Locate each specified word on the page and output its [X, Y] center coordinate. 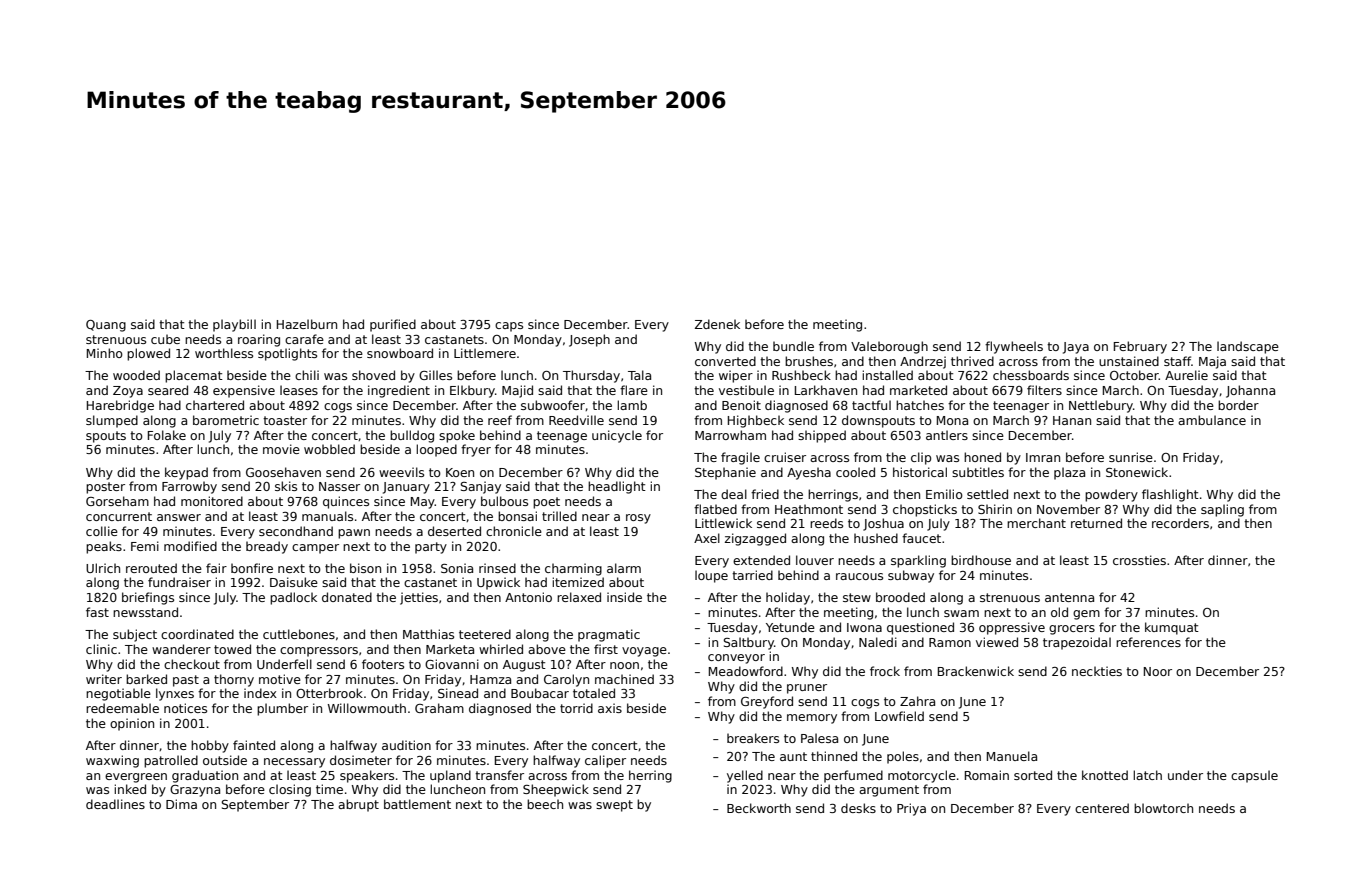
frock [885, 671]
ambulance [1212, 420]
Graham [439, 708]
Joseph [589, 340]
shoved [373, 375]
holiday [788, 598]
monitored [212, 501]
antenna [1069, 597]
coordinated [197, 634]
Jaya [1076, 348]
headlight [617, 487]
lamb [632, 405]
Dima [181, 804]
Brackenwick [976, 671]
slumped [112, 421]
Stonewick [1137, 472]
